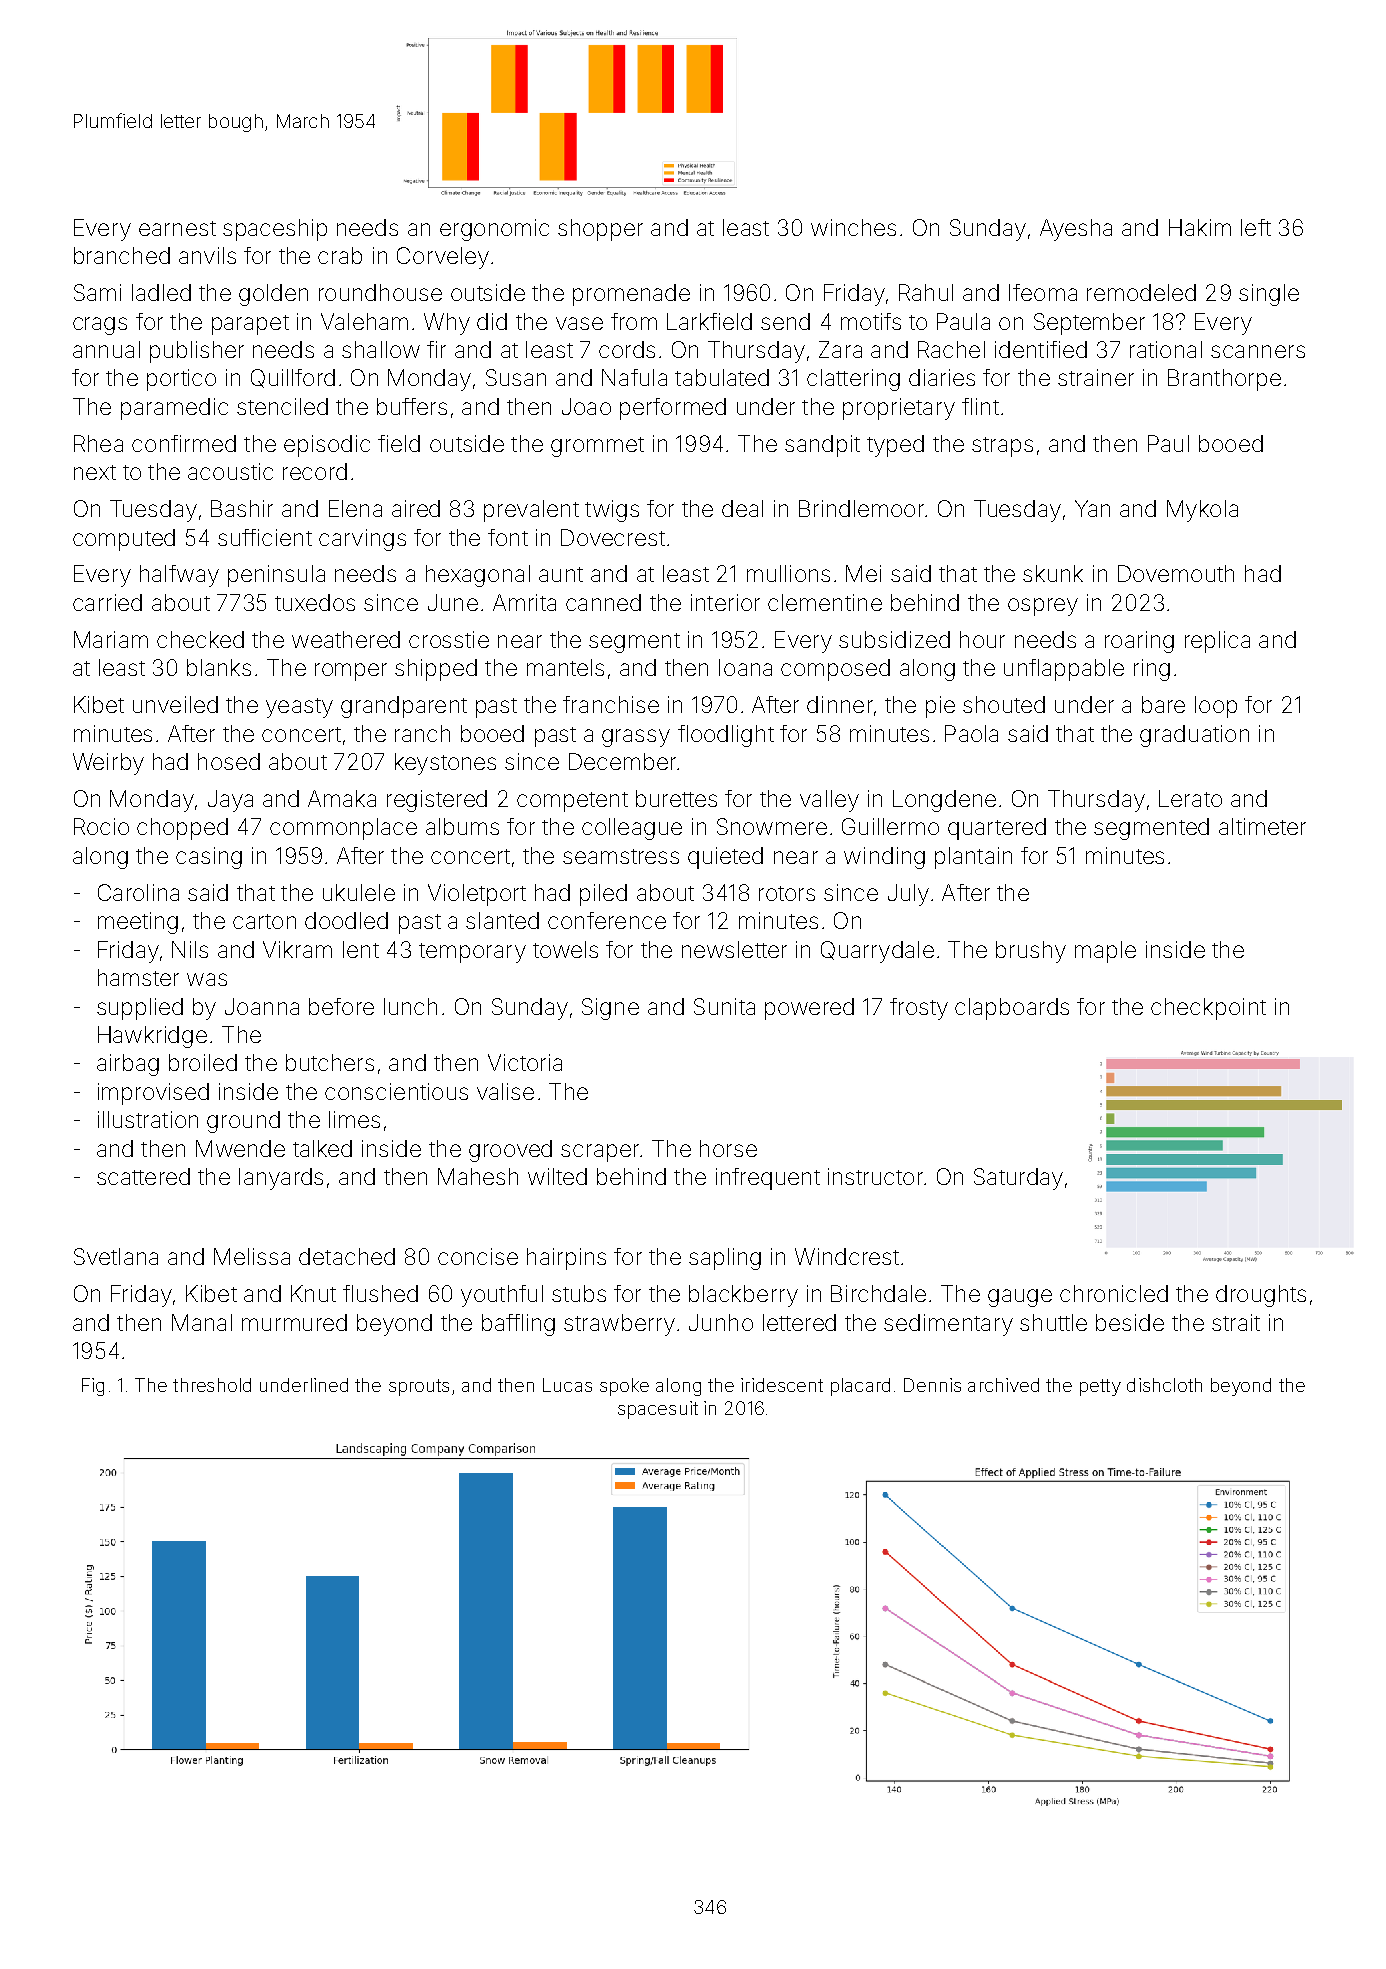  Describe the element at coordinates (327, 446) in the screenshot. I see `episodic` at that location.
